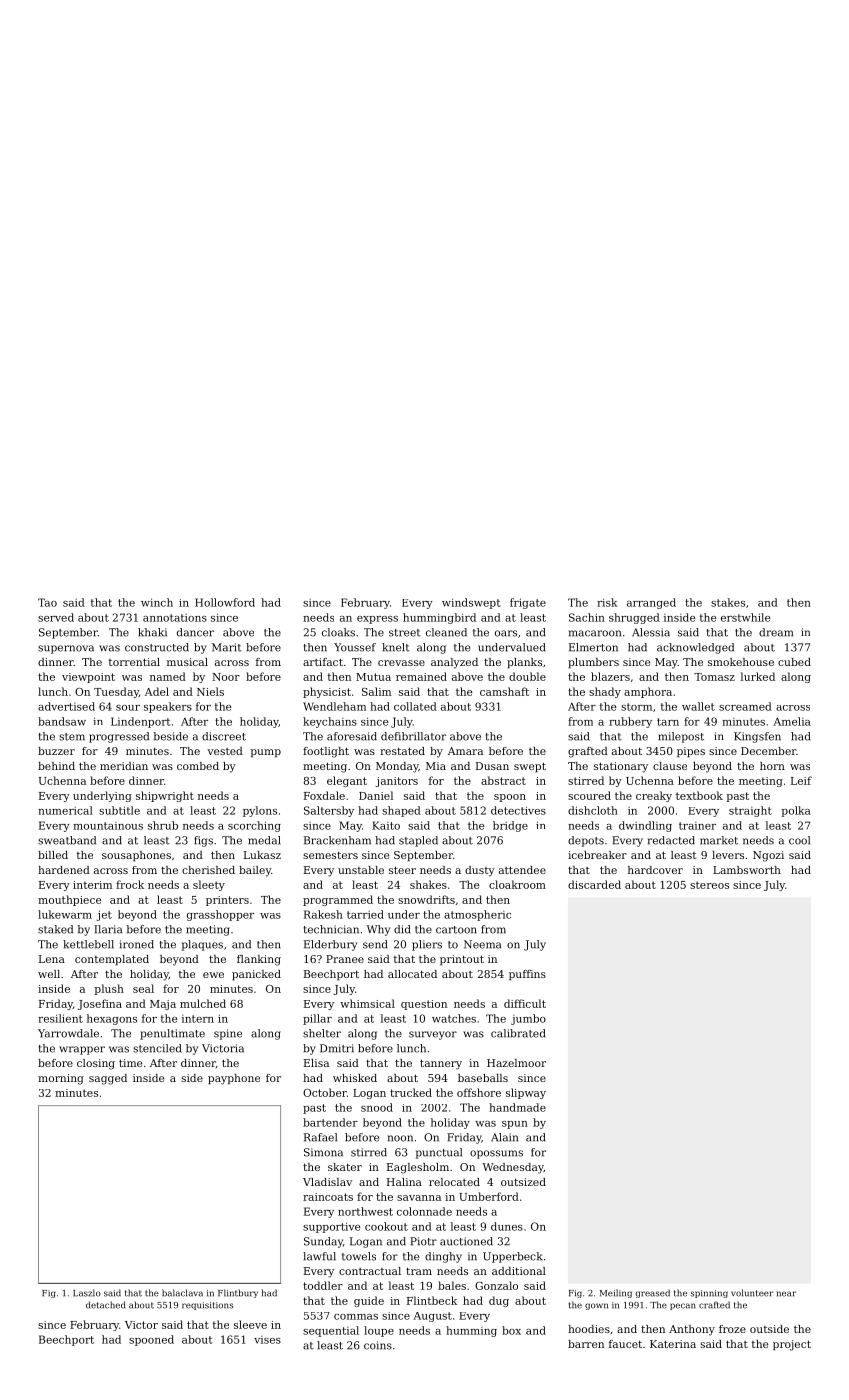  What do you see at coordinates (47, 602) in the screenshot?
I see `Tao` at bounding box center [47, 602].
